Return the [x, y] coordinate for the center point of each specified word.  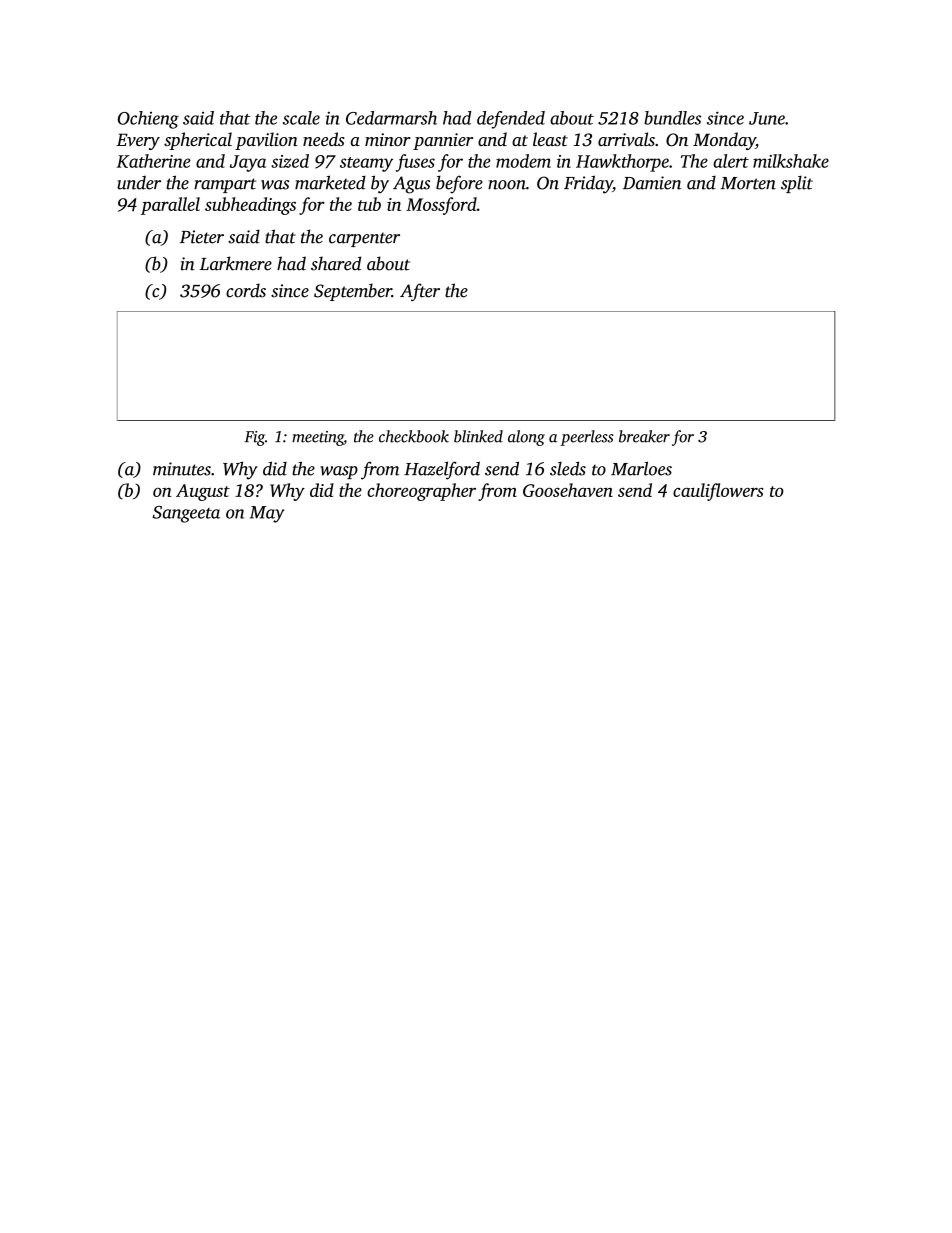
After [420, 292]
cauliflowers [718, 492]
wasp [339, 472]
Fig [255, 438]
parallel [170, 206]
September [353, 292]
